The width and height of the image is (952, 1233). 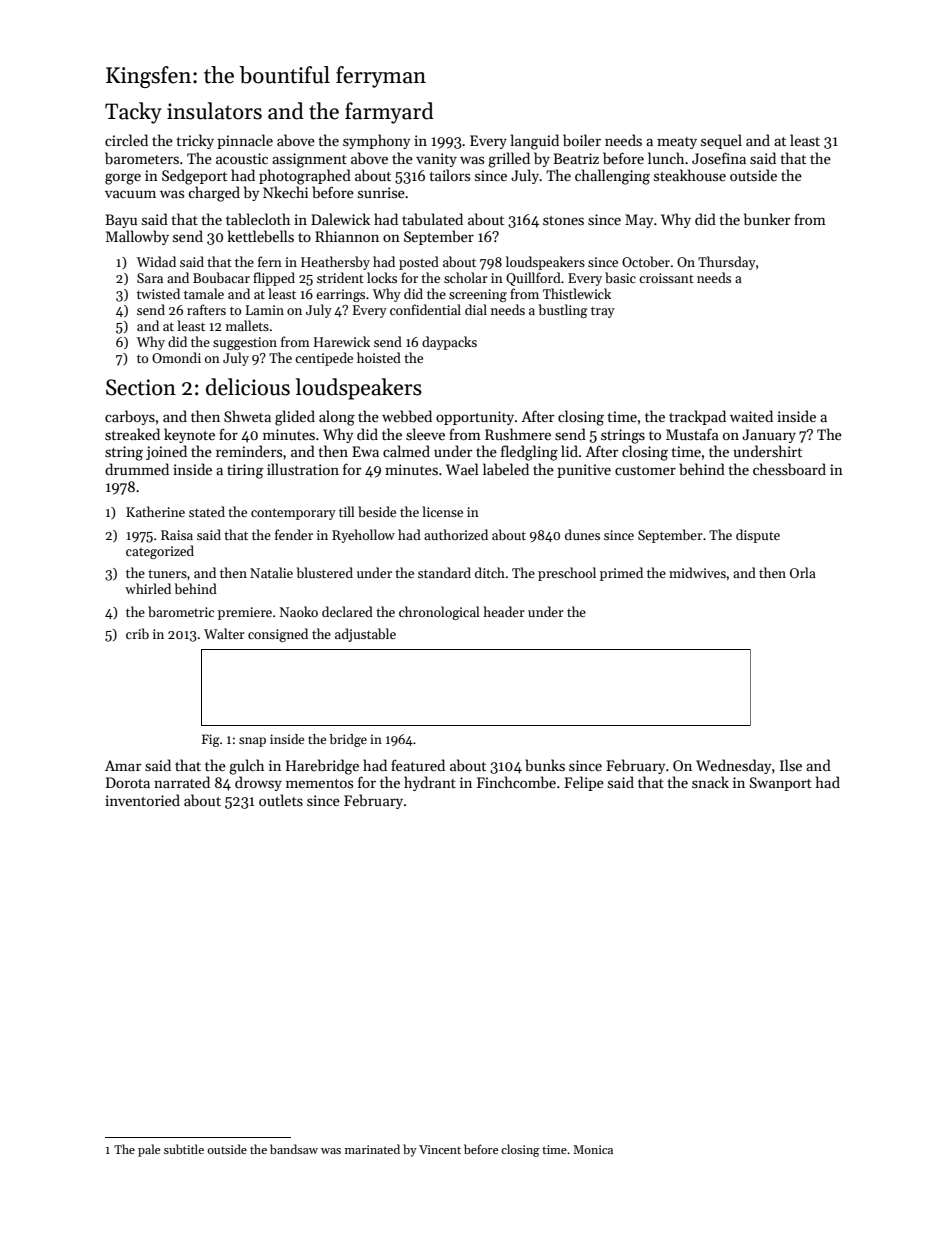 What do you see at coordinates (319, 783) in the image?
I see `mementos` at bounding box center [319, 783].
